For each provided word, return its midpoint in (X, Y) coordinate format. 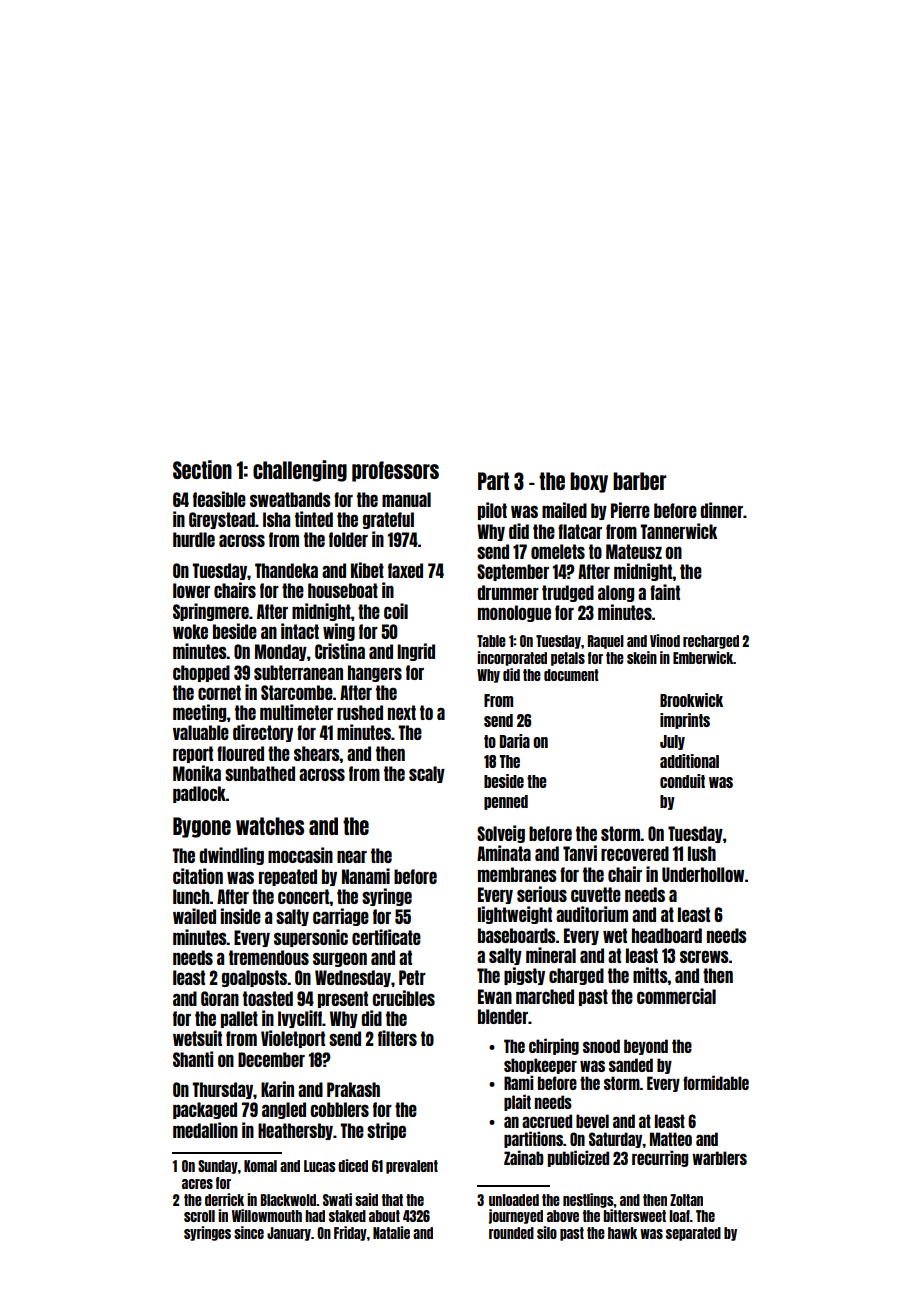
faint (665, 592)
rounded (511, 1233)
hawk (622, 1233)
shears (317, 753)
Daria (515, 741)
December (271, 1059)
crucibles (403, 998)
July (672, 742)
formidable (716, 1082)
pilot (492, 511)
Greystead (222, 520)
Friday (350, 1233)
